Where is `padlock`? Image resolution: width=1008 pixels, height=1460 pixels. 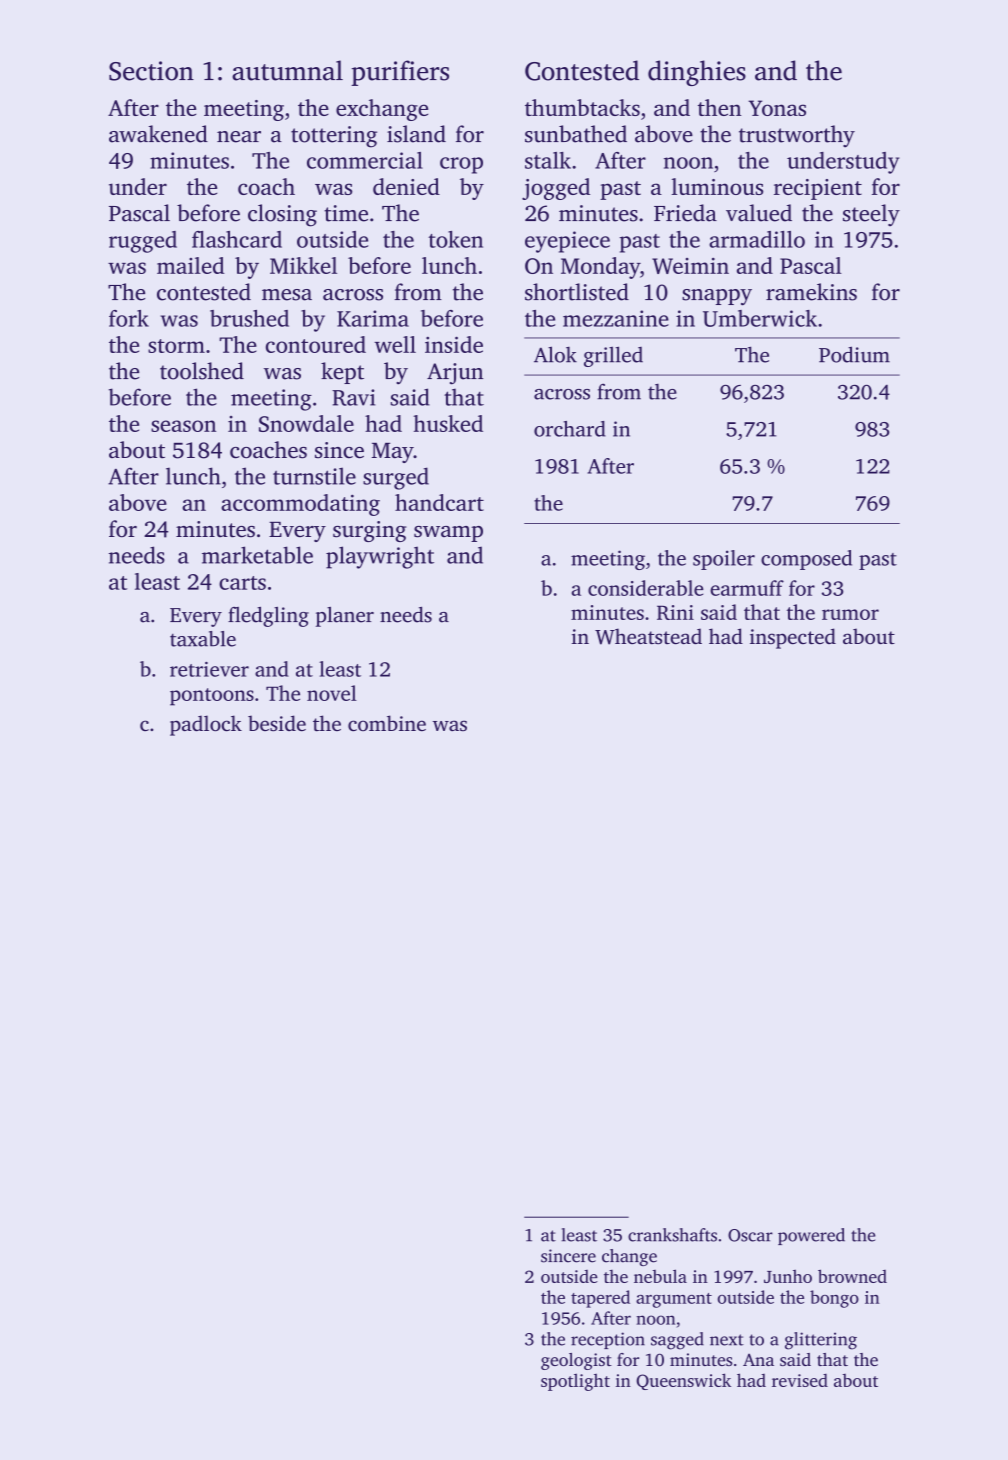
padlock is located at coordinates (206, 725).
